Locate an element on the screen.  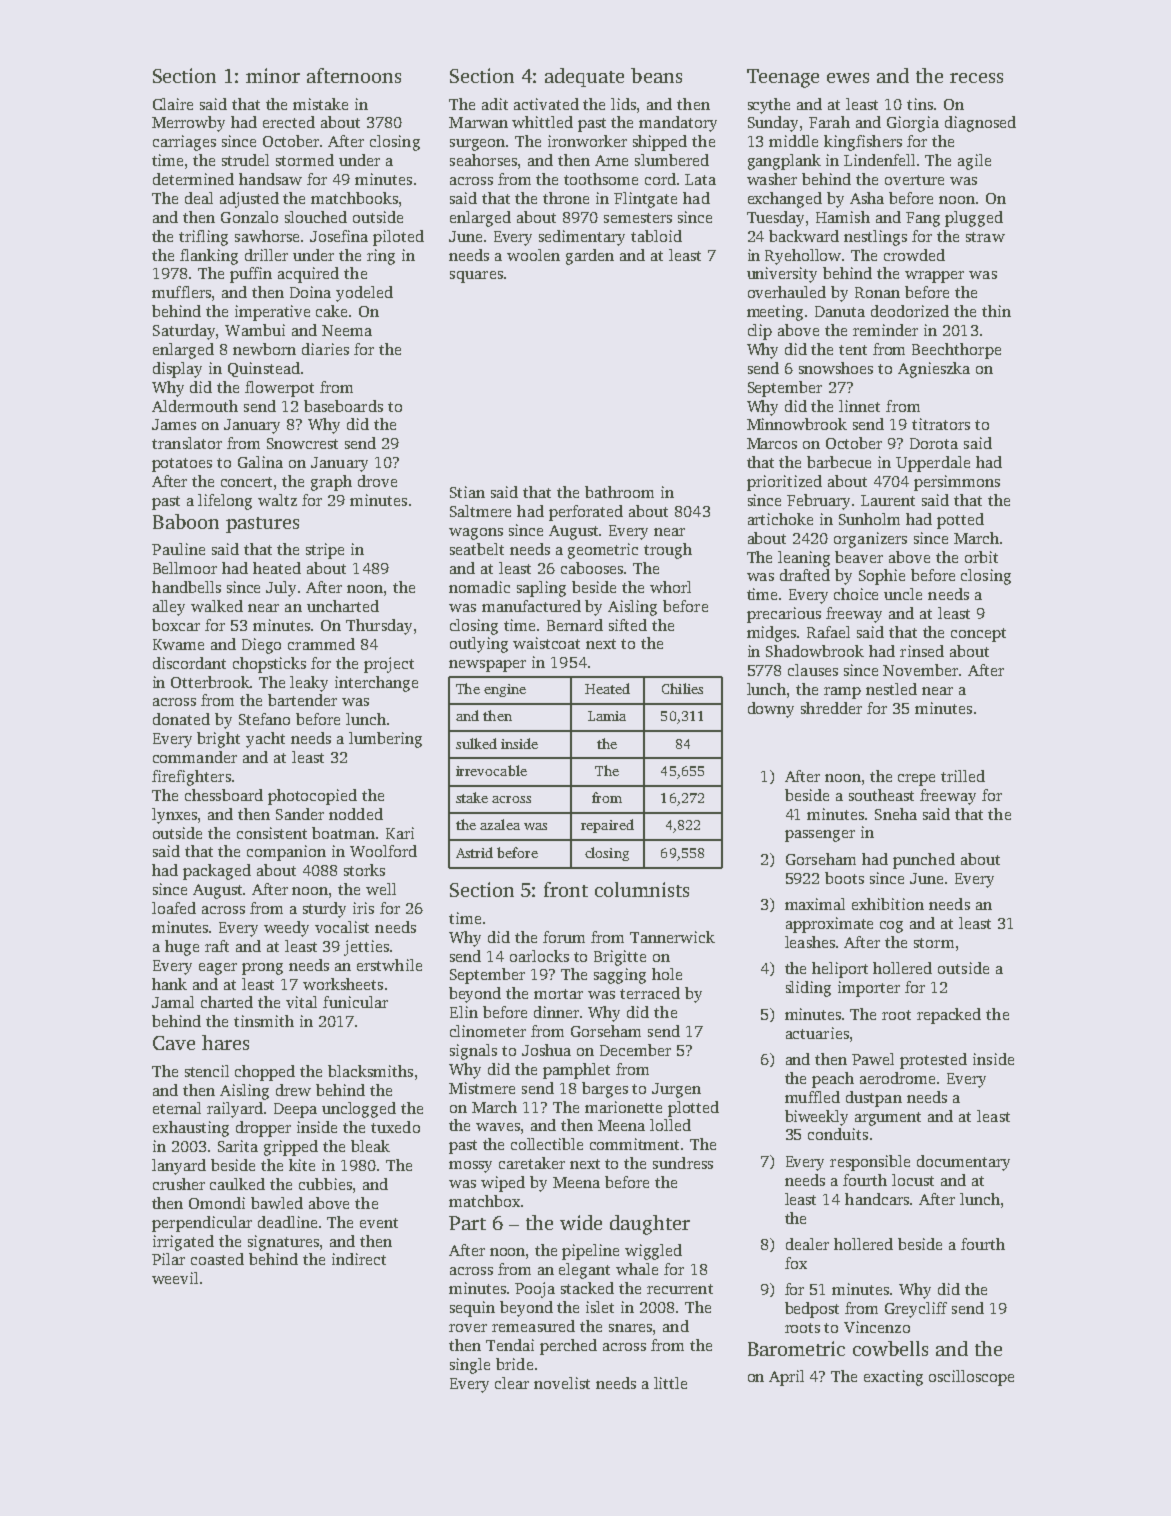
oarlocks is located at coordinates (539, 956).
